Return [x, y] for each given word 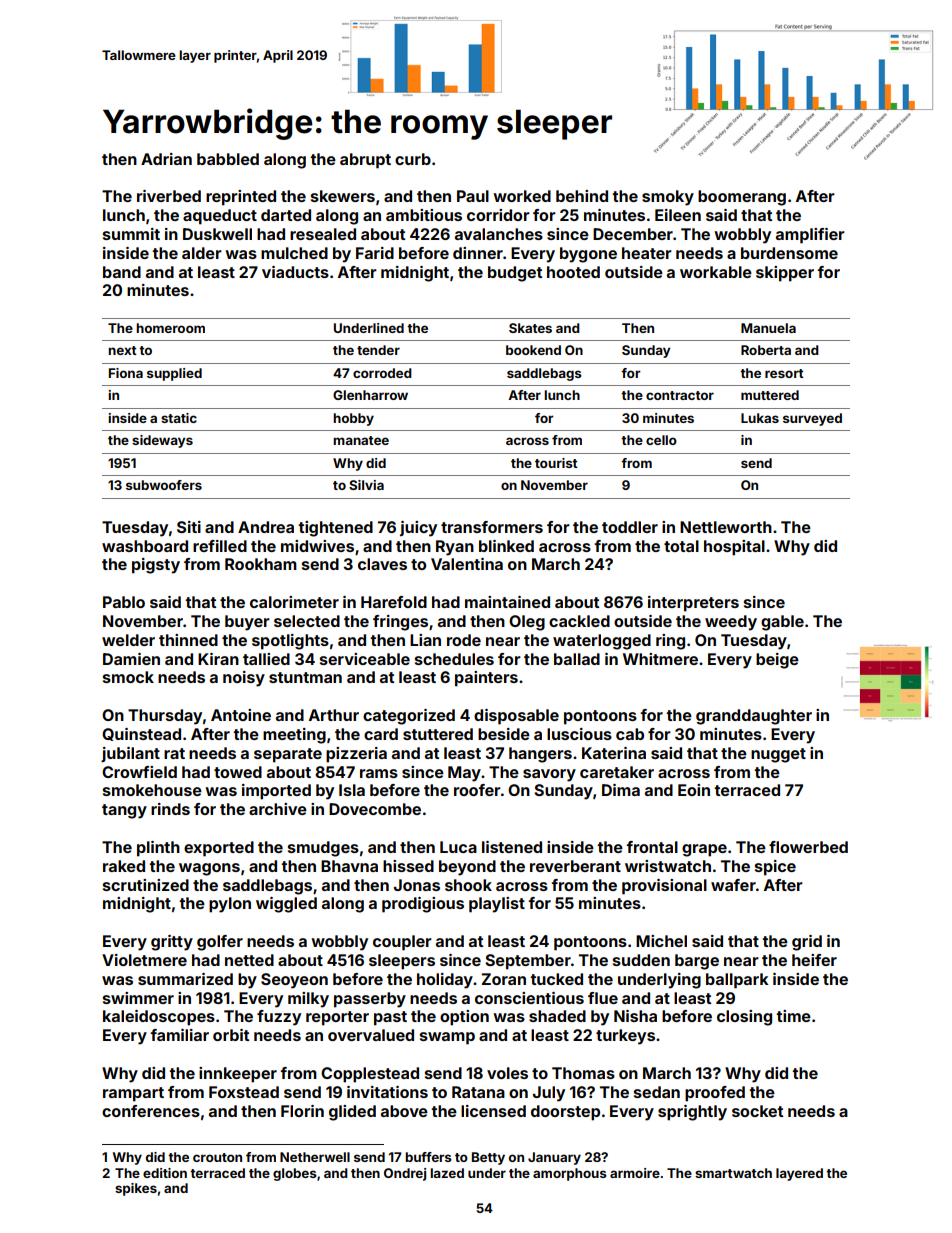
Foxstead [244, 1092]
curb [413, 159]
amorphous [570, 1174]
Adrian [166, 159]
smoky [668, 198]
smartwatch [733, 1173]
